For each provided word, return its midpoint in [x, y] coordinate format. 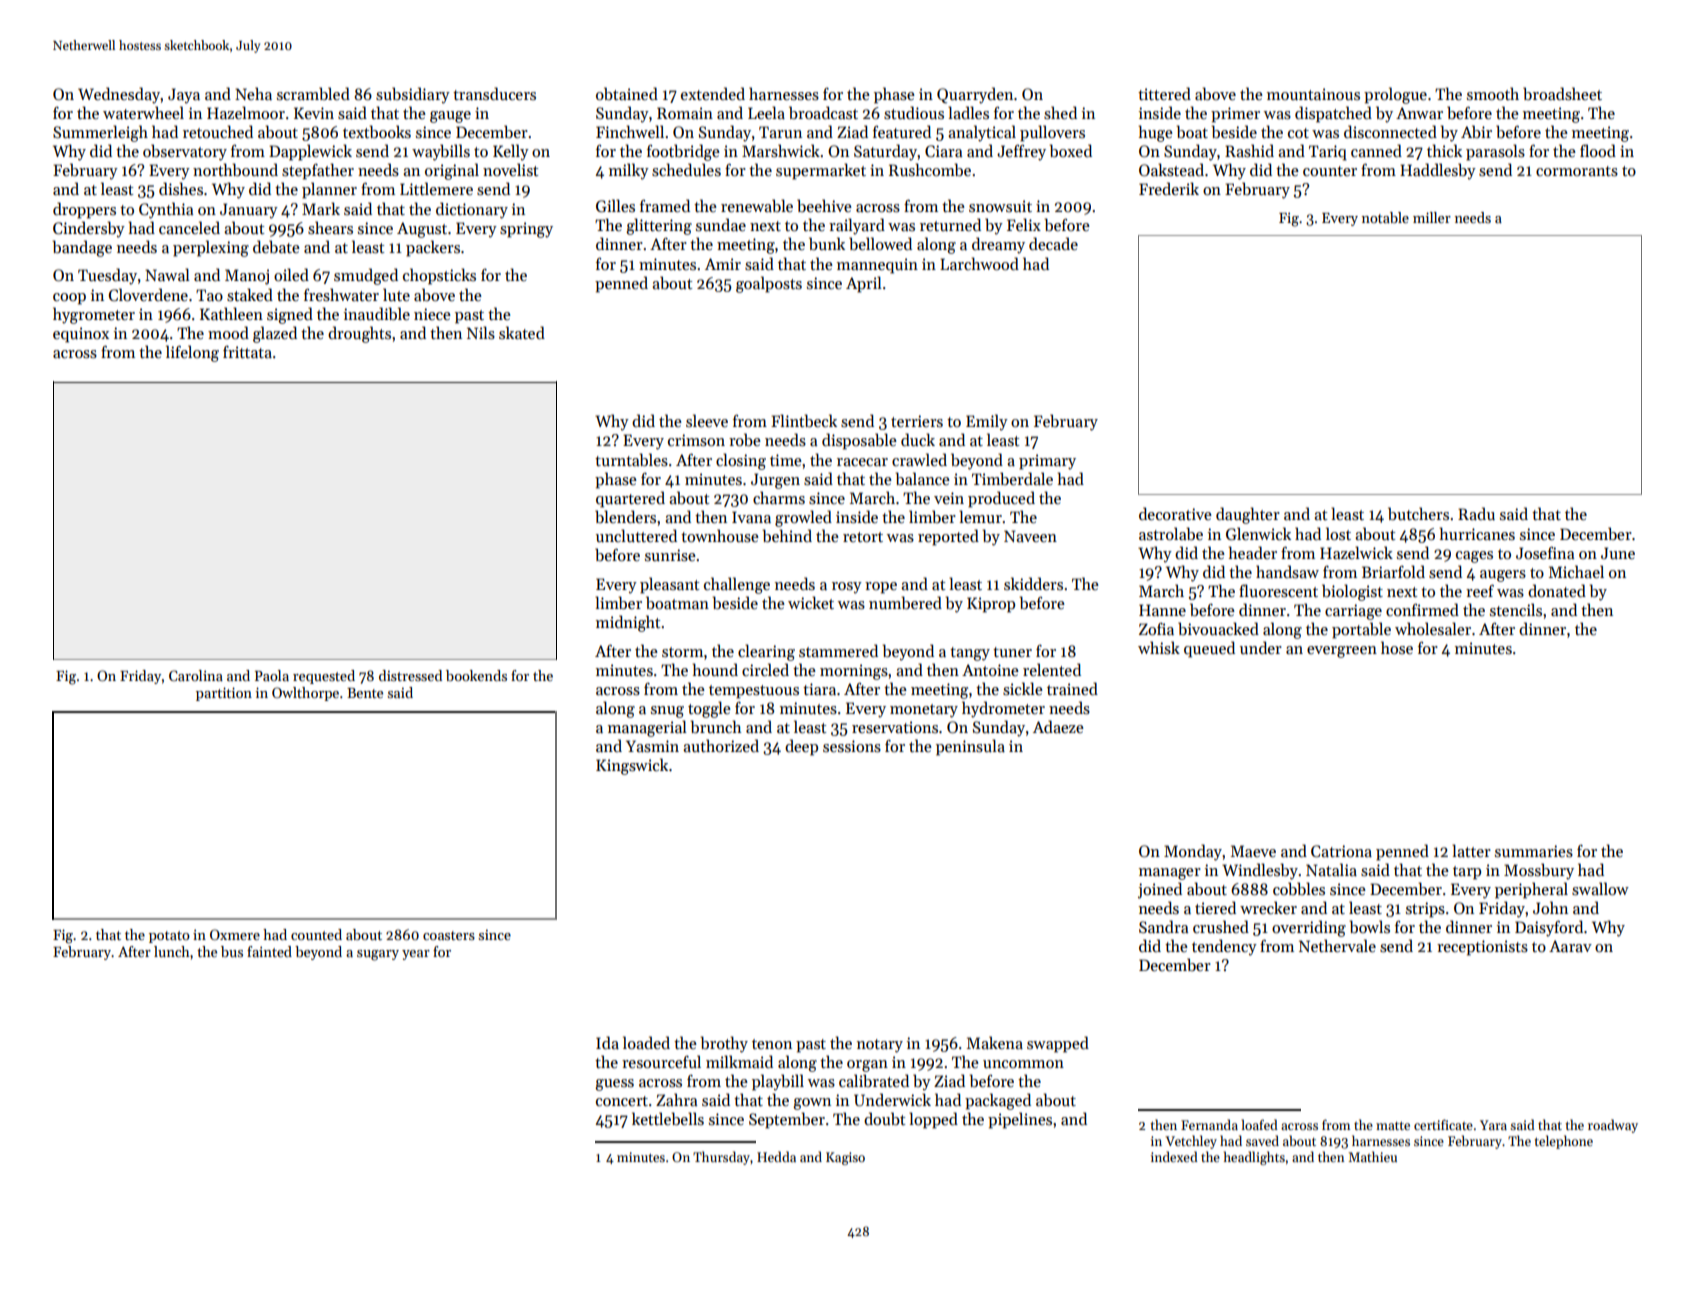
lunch [172, 951]
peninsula [970, 747]
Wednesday [119, 95]
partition [224, 694]
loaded [646, 1042]
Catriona [1341, 851]
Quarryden [975, 95]
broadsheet [1562, 94]
